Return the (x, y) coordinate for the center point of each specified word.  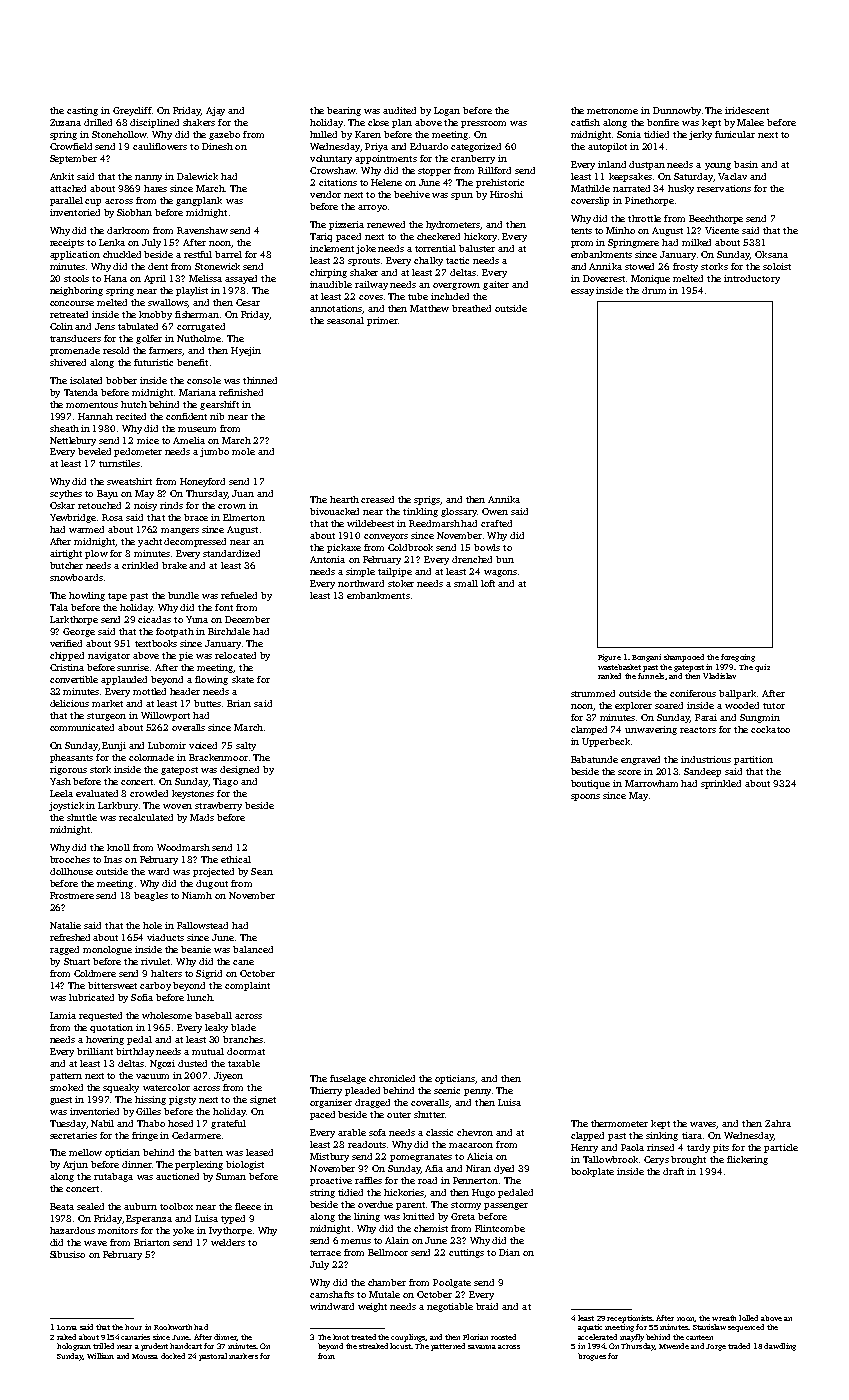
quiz (762, 668)
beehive (412, 194)
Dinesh (217, 146)
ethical (236, 859)
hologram (74, 1347)
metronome (612, 111)
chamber (387, 1282)
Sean (262, 871)
